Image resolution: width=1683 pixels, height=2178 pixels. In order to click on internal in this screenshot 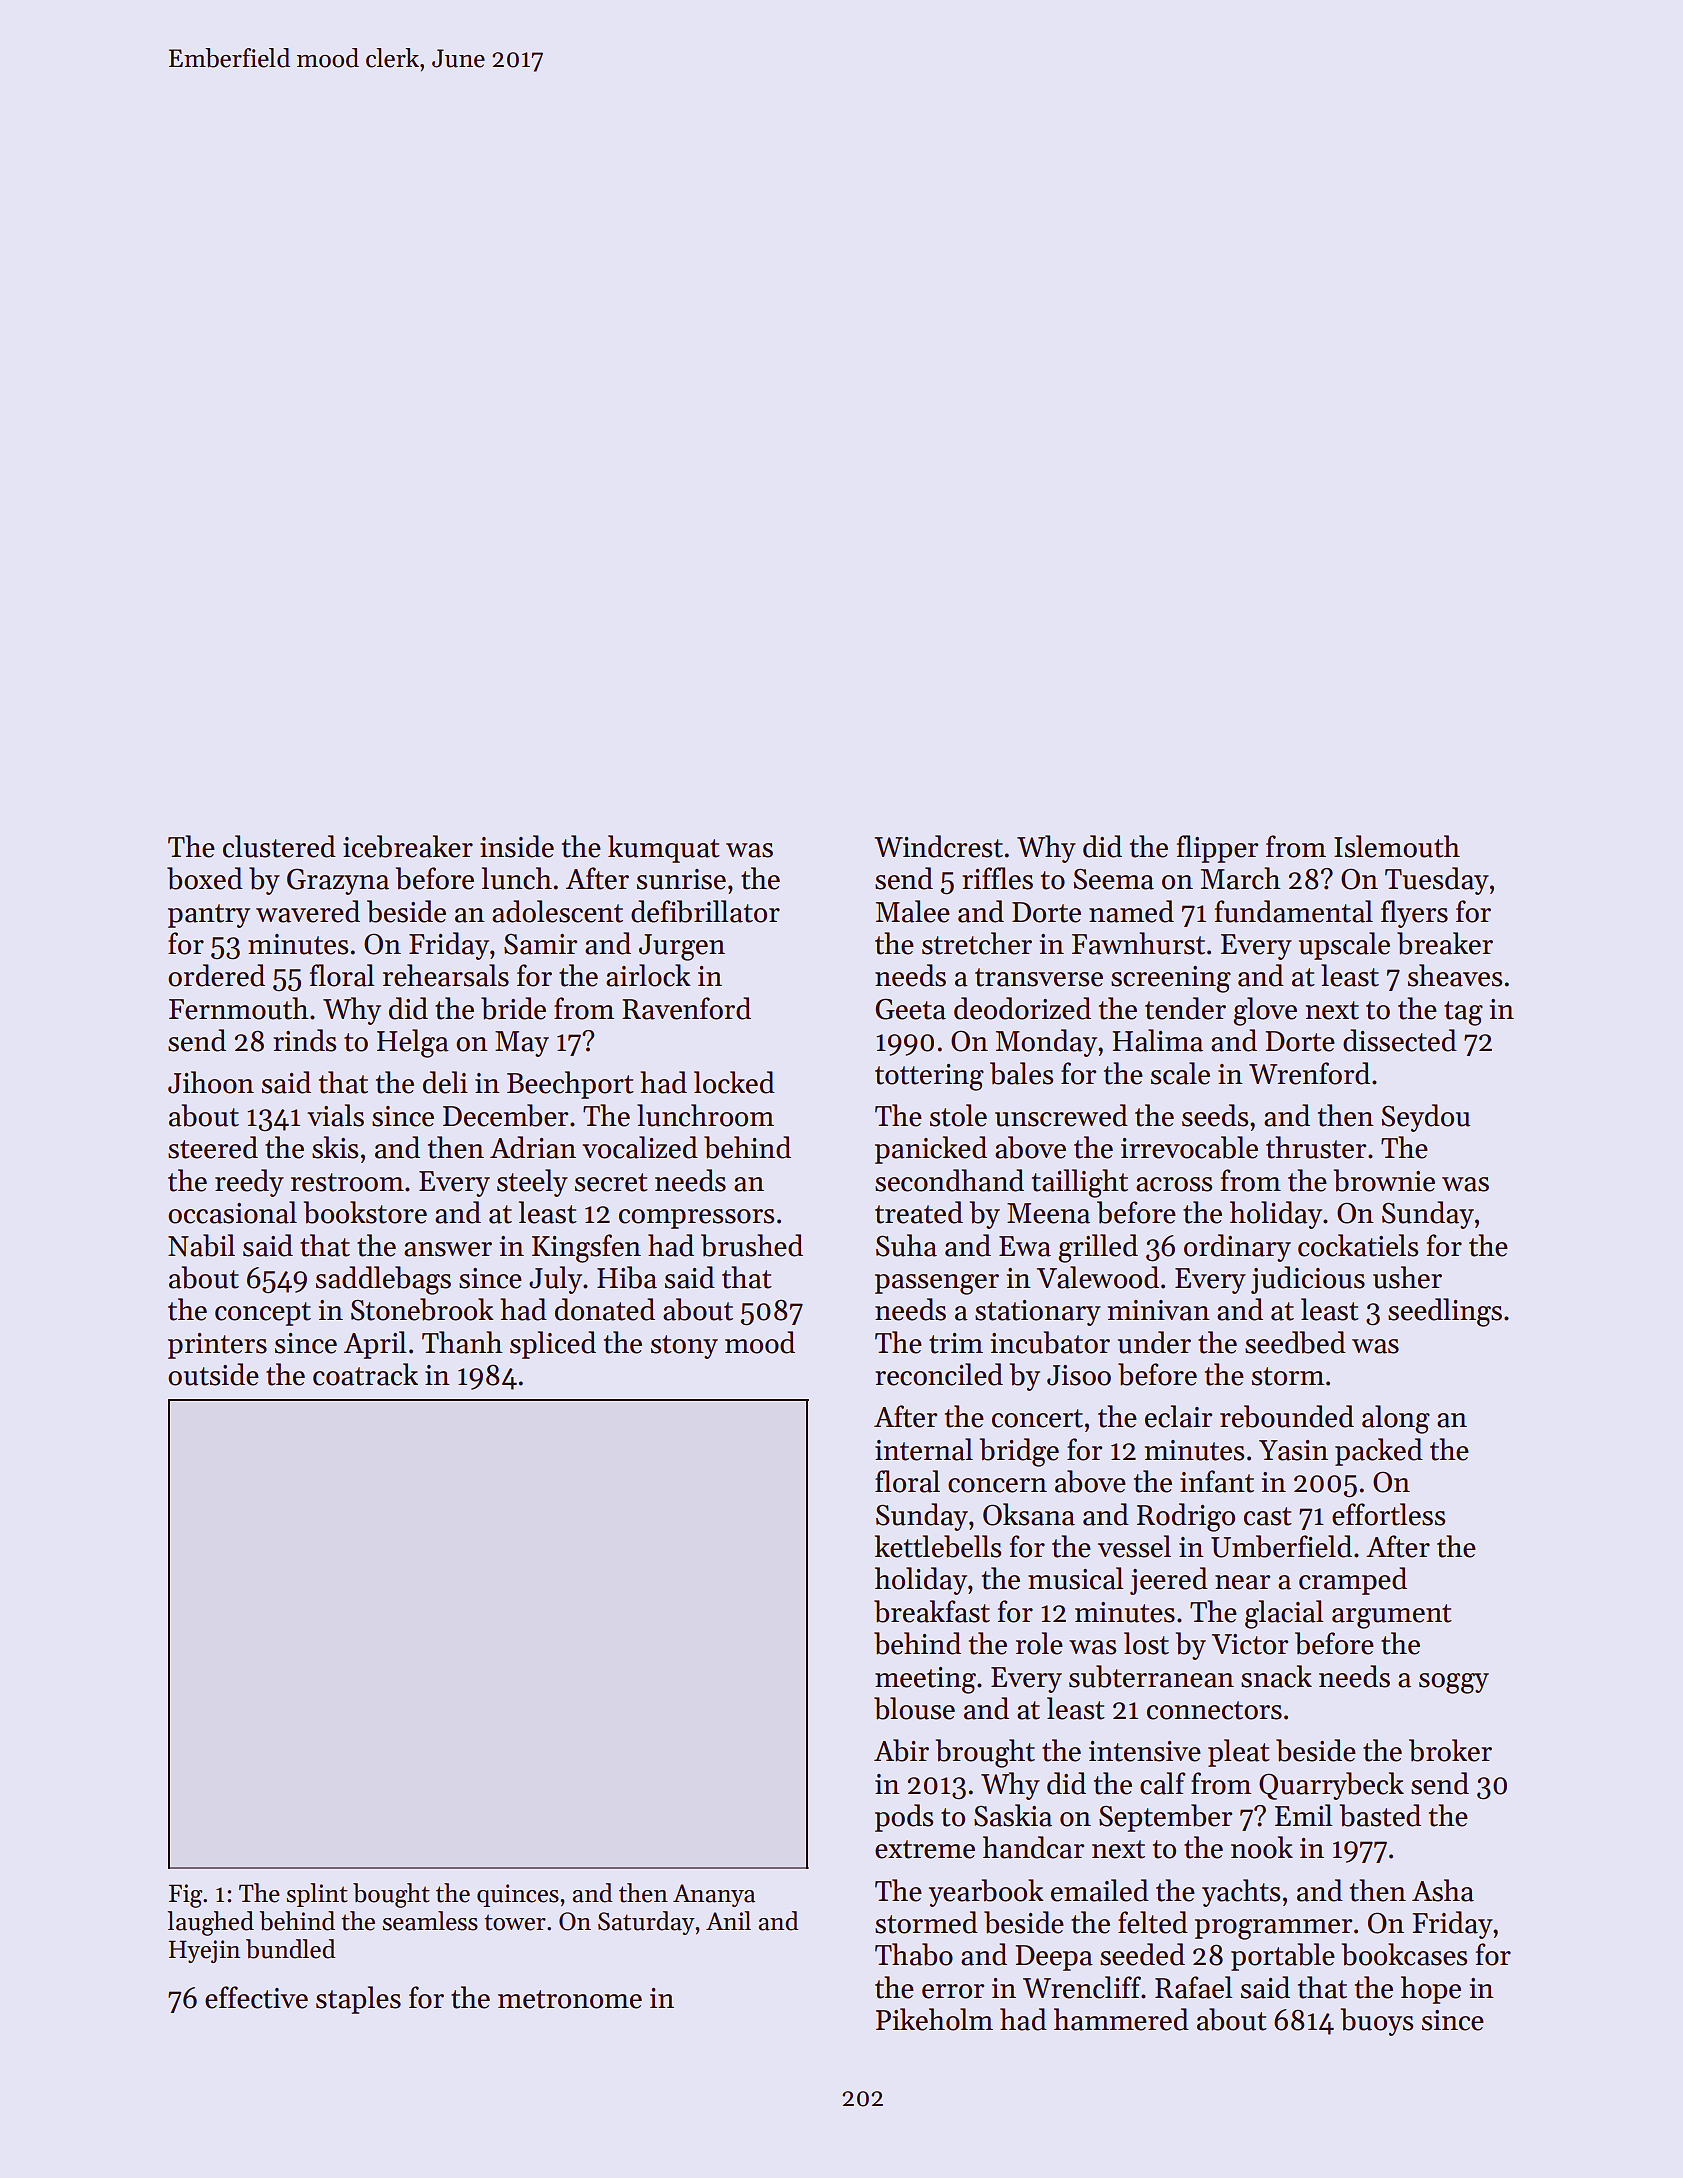, I will do `click(924, 1449)`.
